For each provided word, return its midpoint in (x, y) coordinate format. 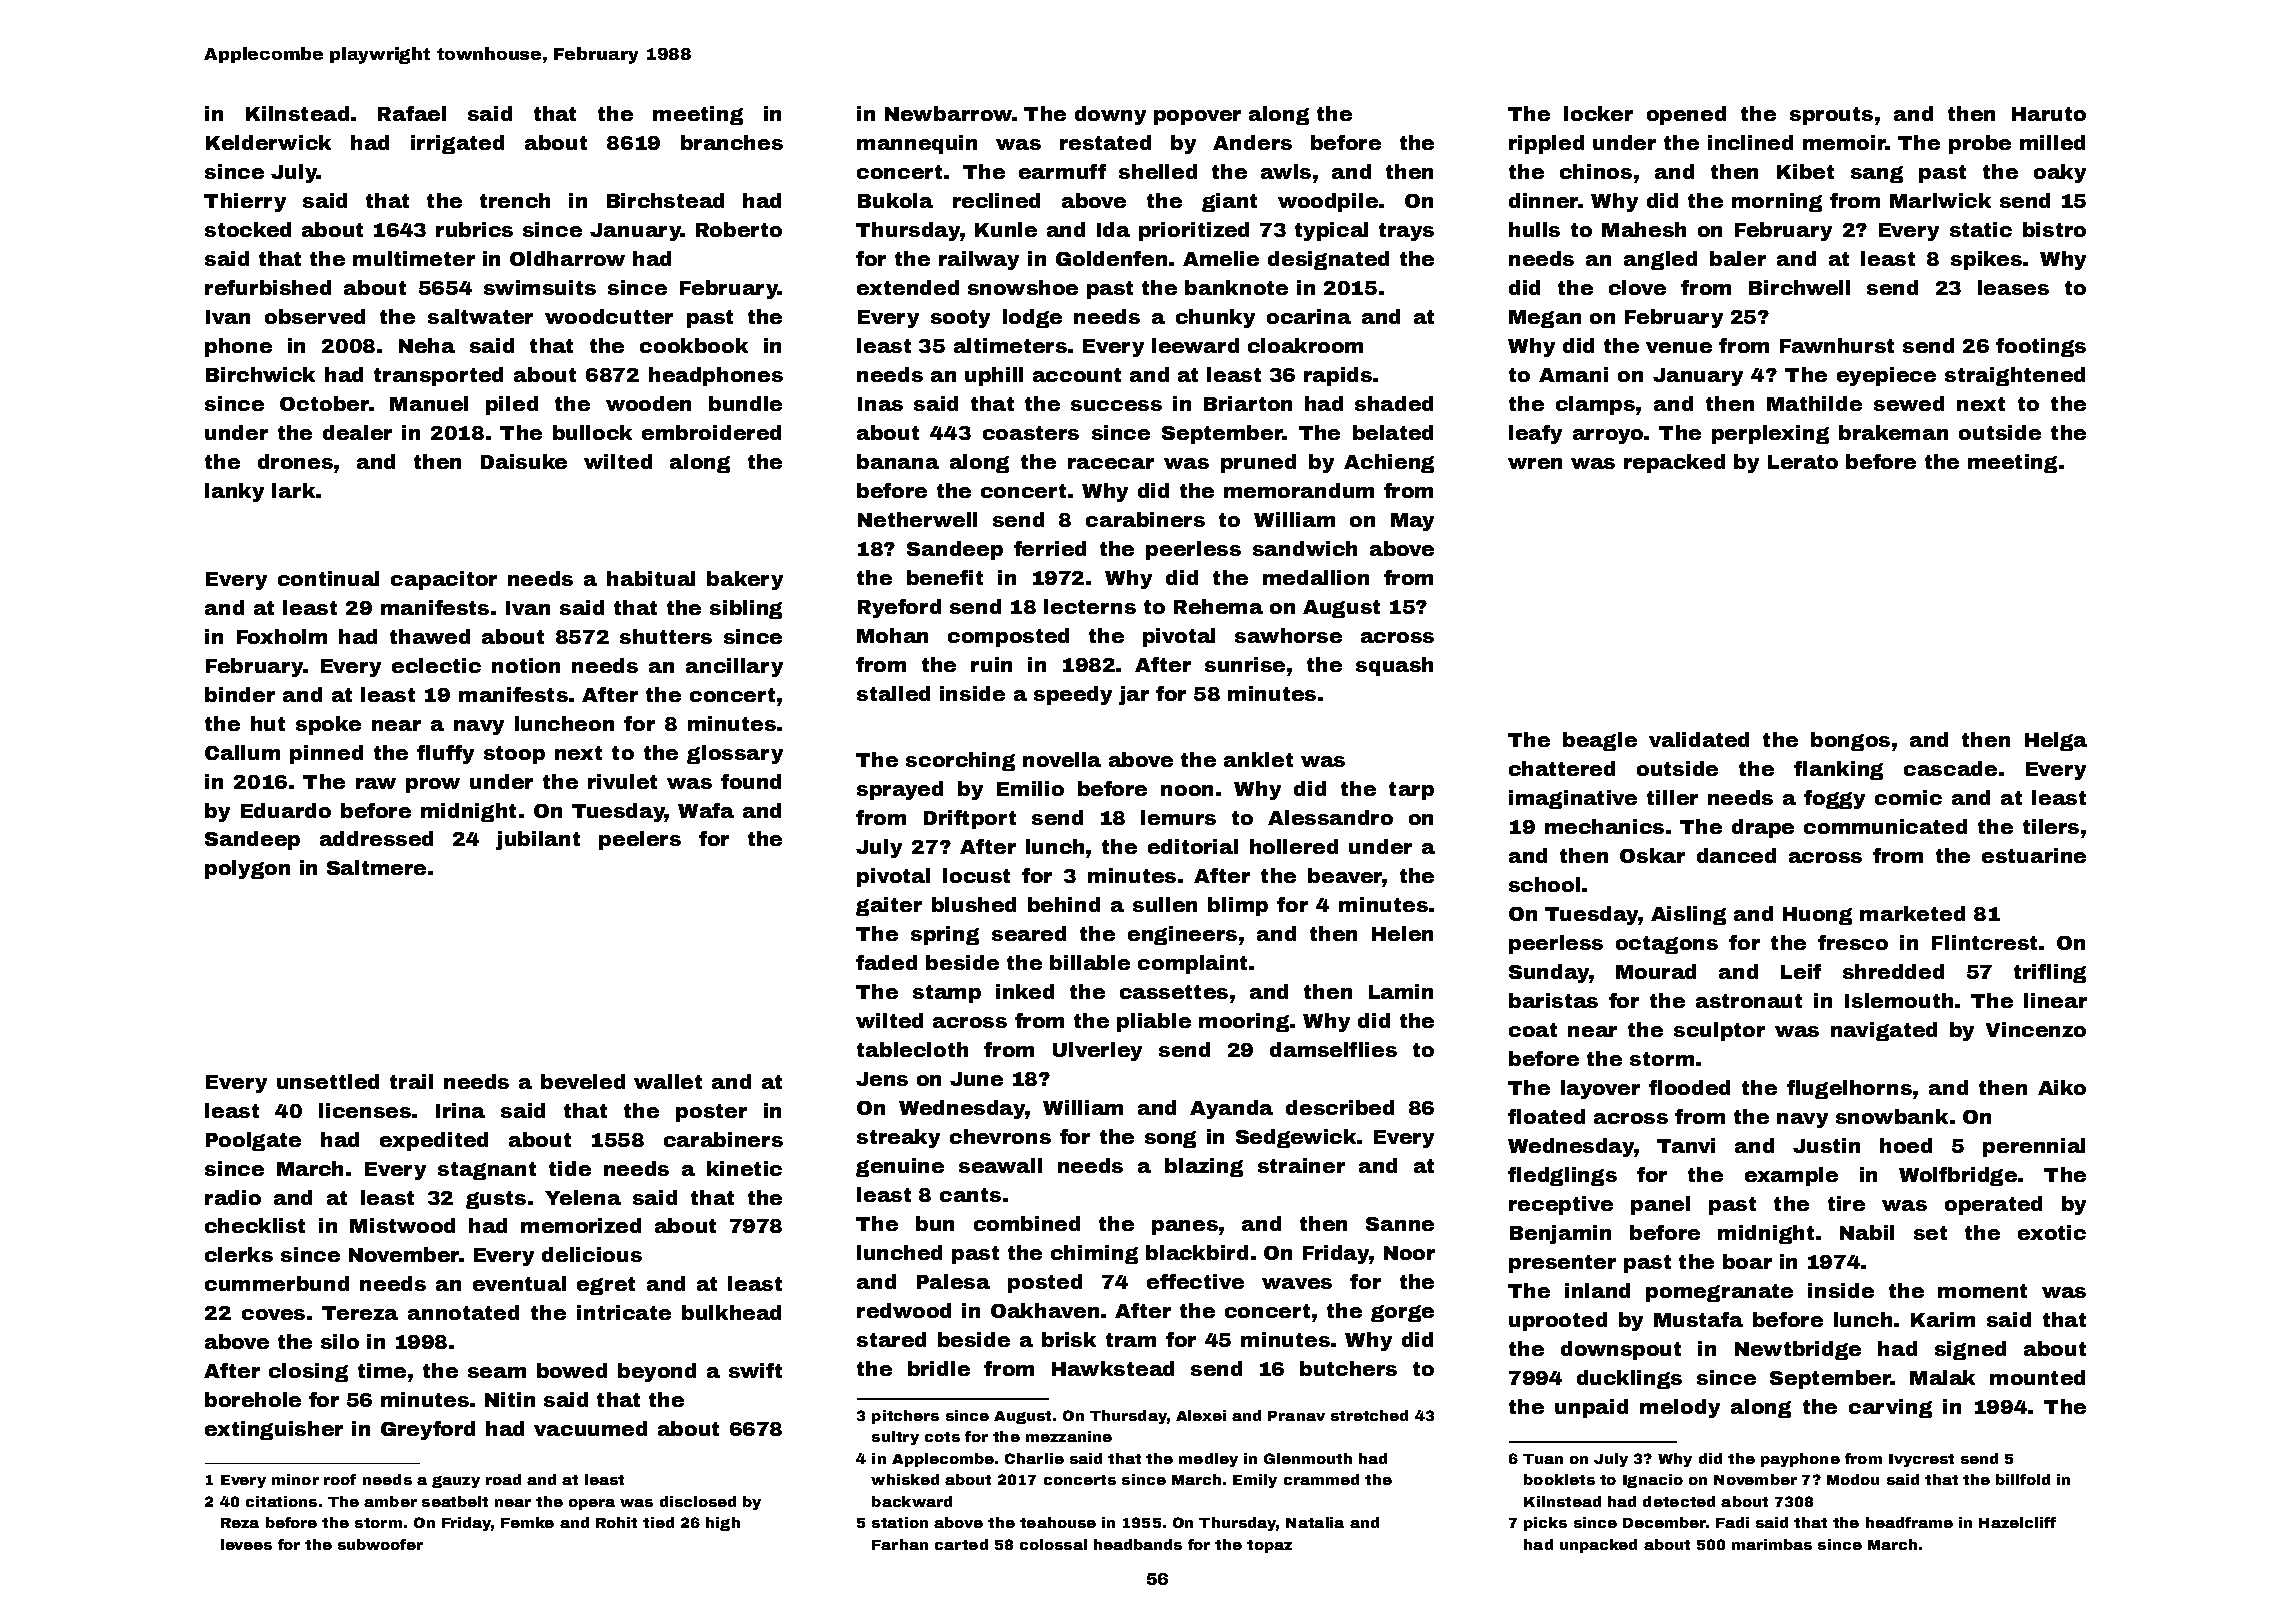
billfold (2023, 1479)
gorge (1402, 1313)
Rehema (1218, 606)
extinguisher (274, 1430)
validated (1699, 739)
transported (438, 376)
